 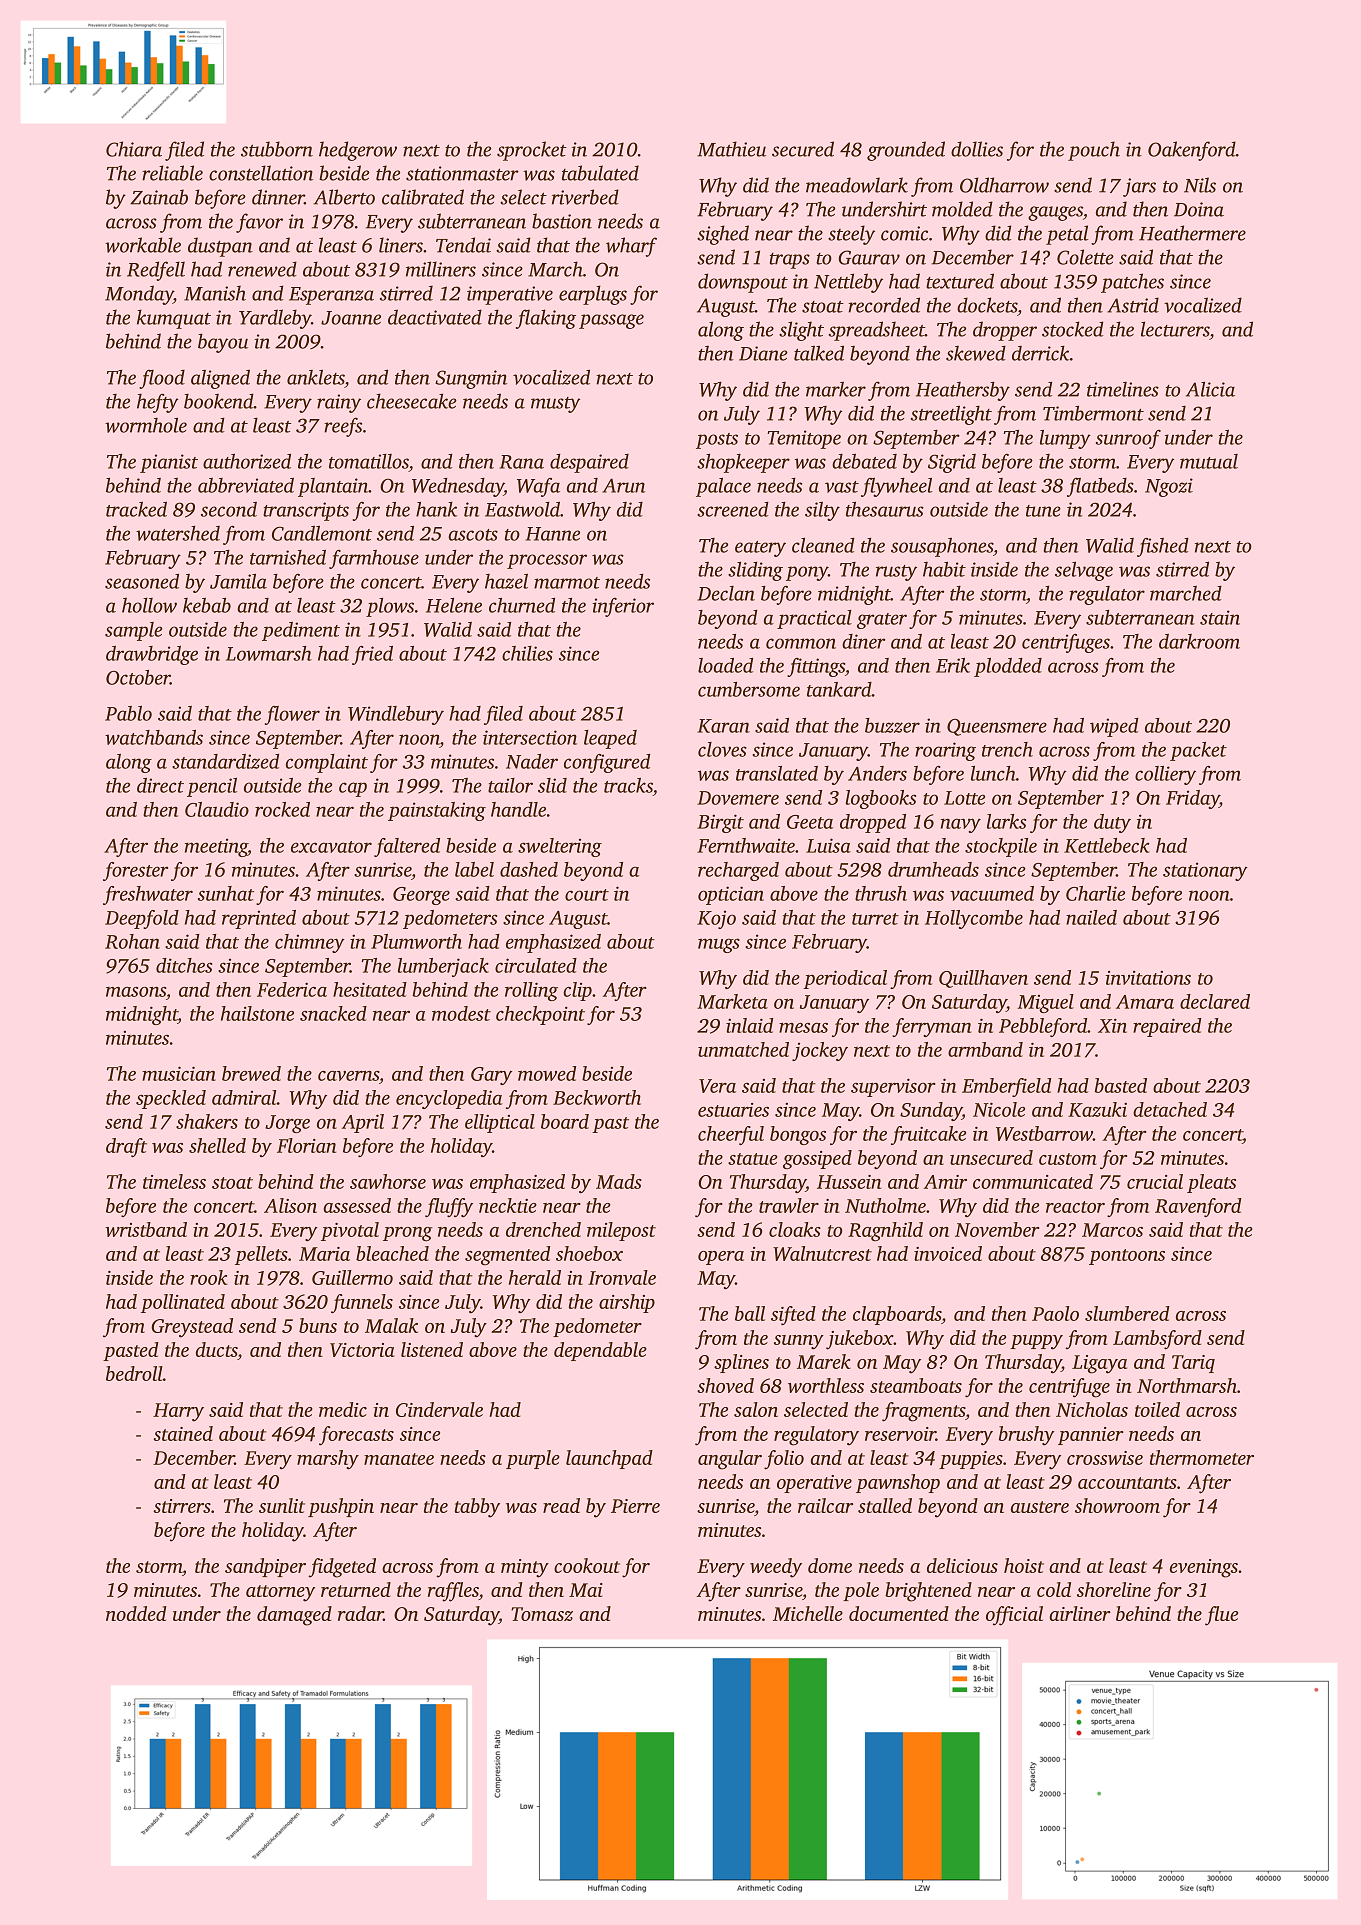 What do you see at coordinates (532, 151) in the document?
I see `sprocket` at bounding box center [532, 151].
